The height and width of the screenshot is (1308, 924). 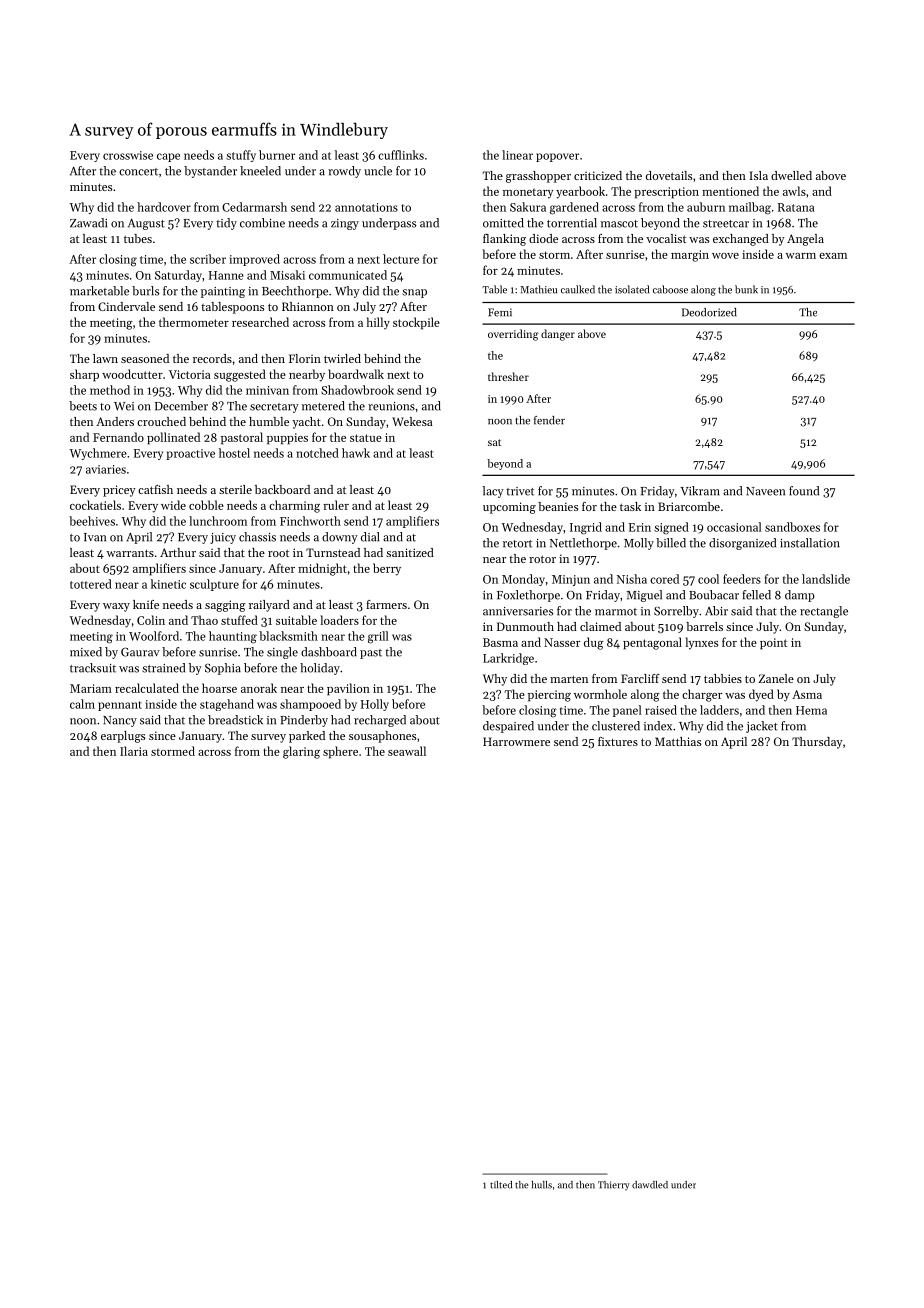 What do you see at coordinates (518, 611) in the screenshot?
I see `anniversaries` at bounding box center [518, 611].
